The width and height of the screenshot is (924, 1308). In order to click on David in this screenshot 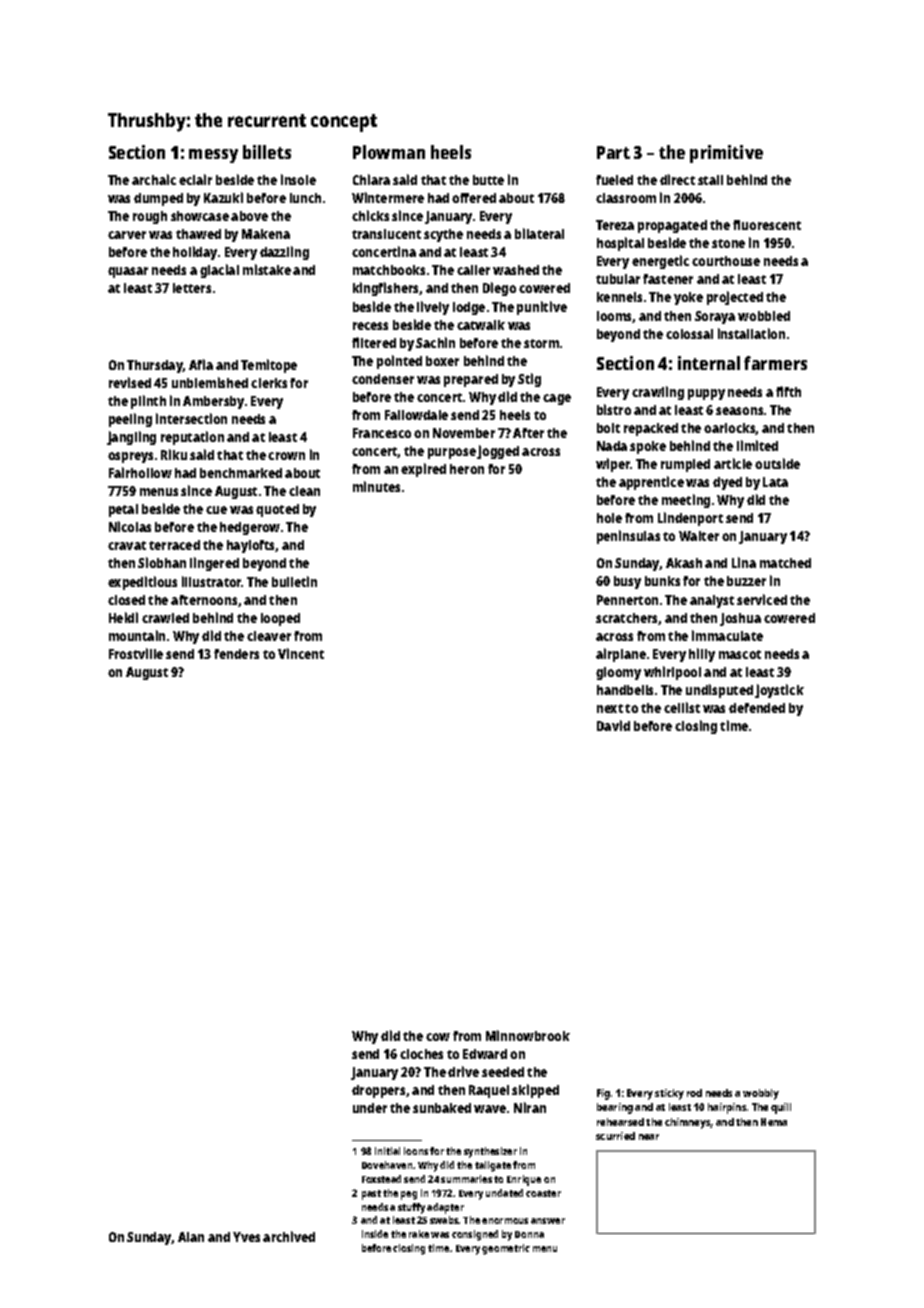, I will do `click(613, 725)`.
